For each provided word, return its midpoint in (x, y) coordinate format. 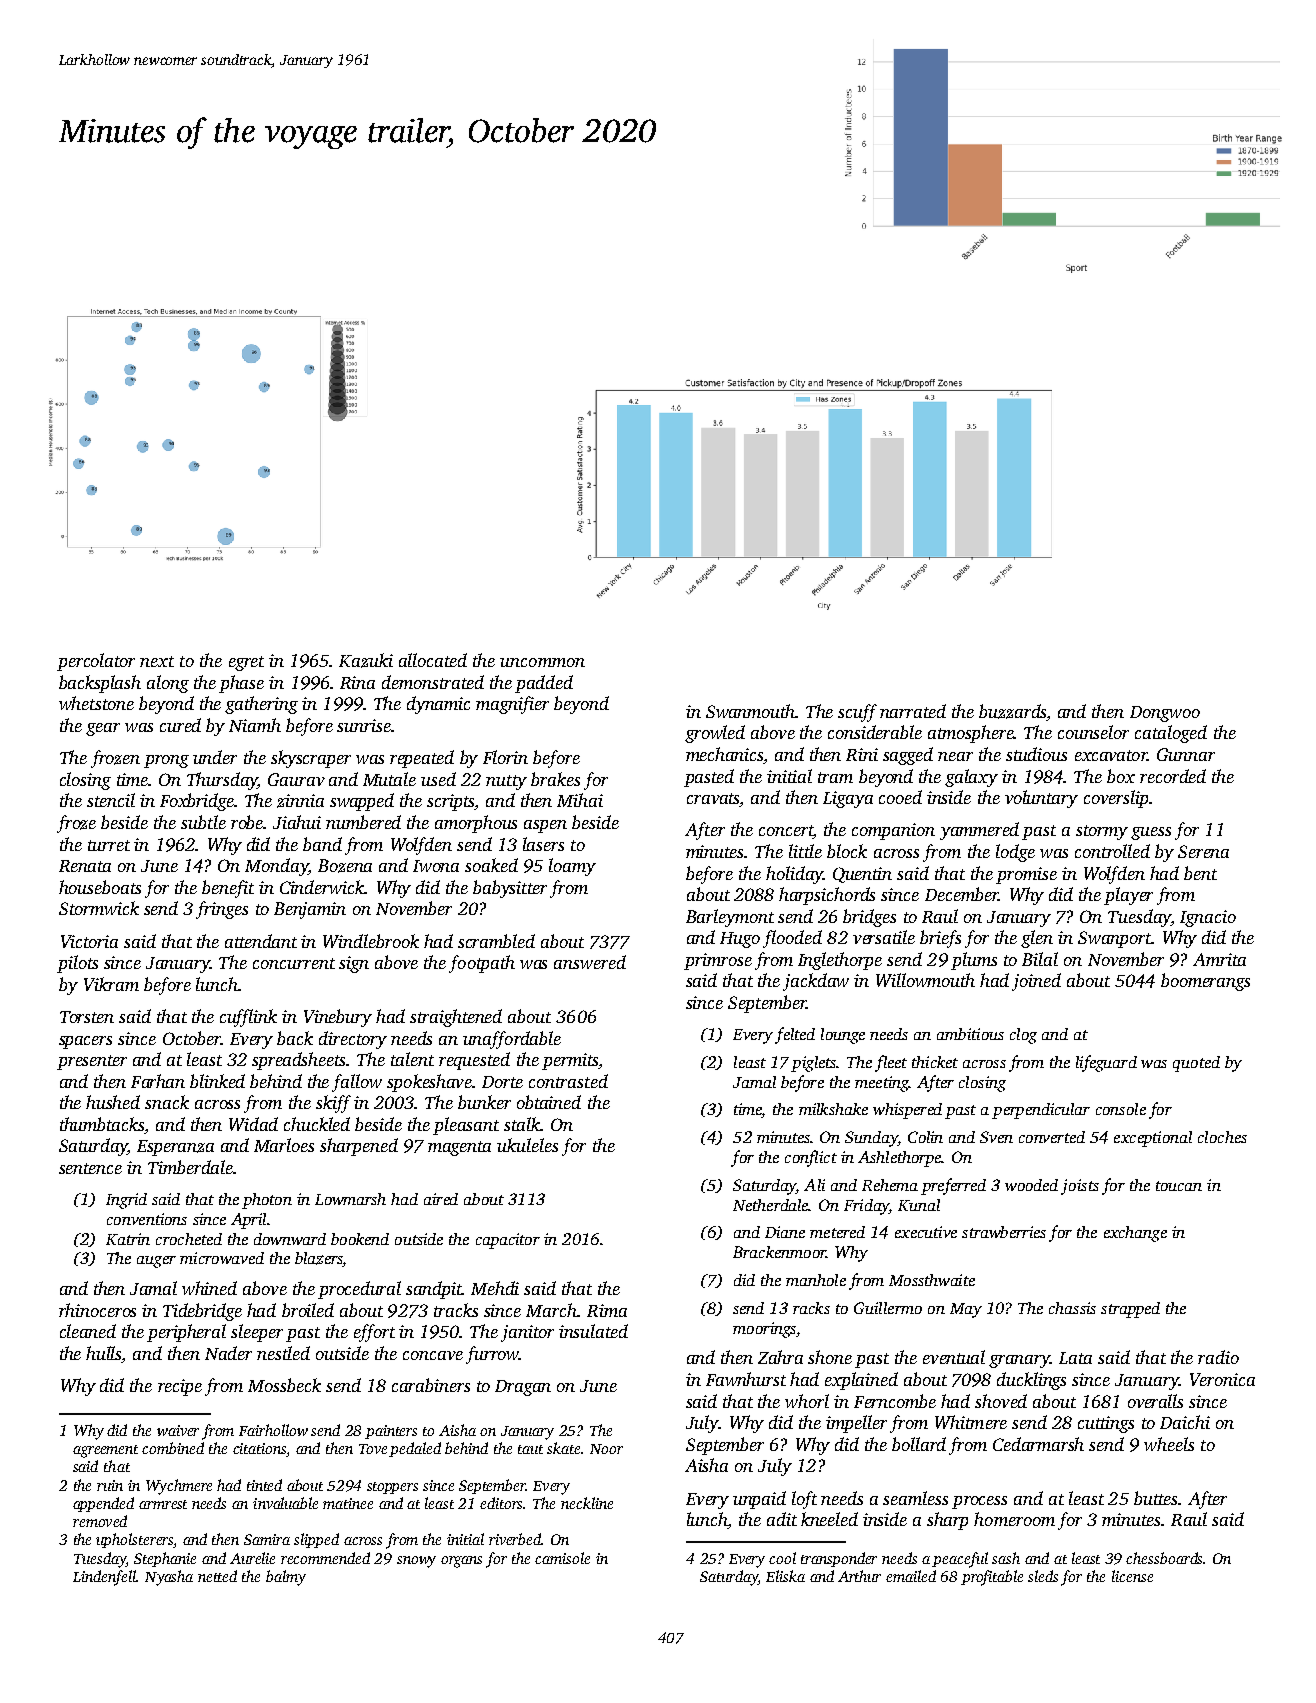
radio (1218, 1357)
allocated (433, 660)
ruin (110, 1485)
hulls (104, 1354)
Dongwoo (1165, 714)
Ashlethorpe (899, 1159)
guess (1151, 833)
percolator (96, 662)
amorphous (476, 824)
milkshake (833, 1109)
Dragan (523, 1388)
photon (267, 1201)
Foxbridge (197, 802)
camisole (562, 1558)
